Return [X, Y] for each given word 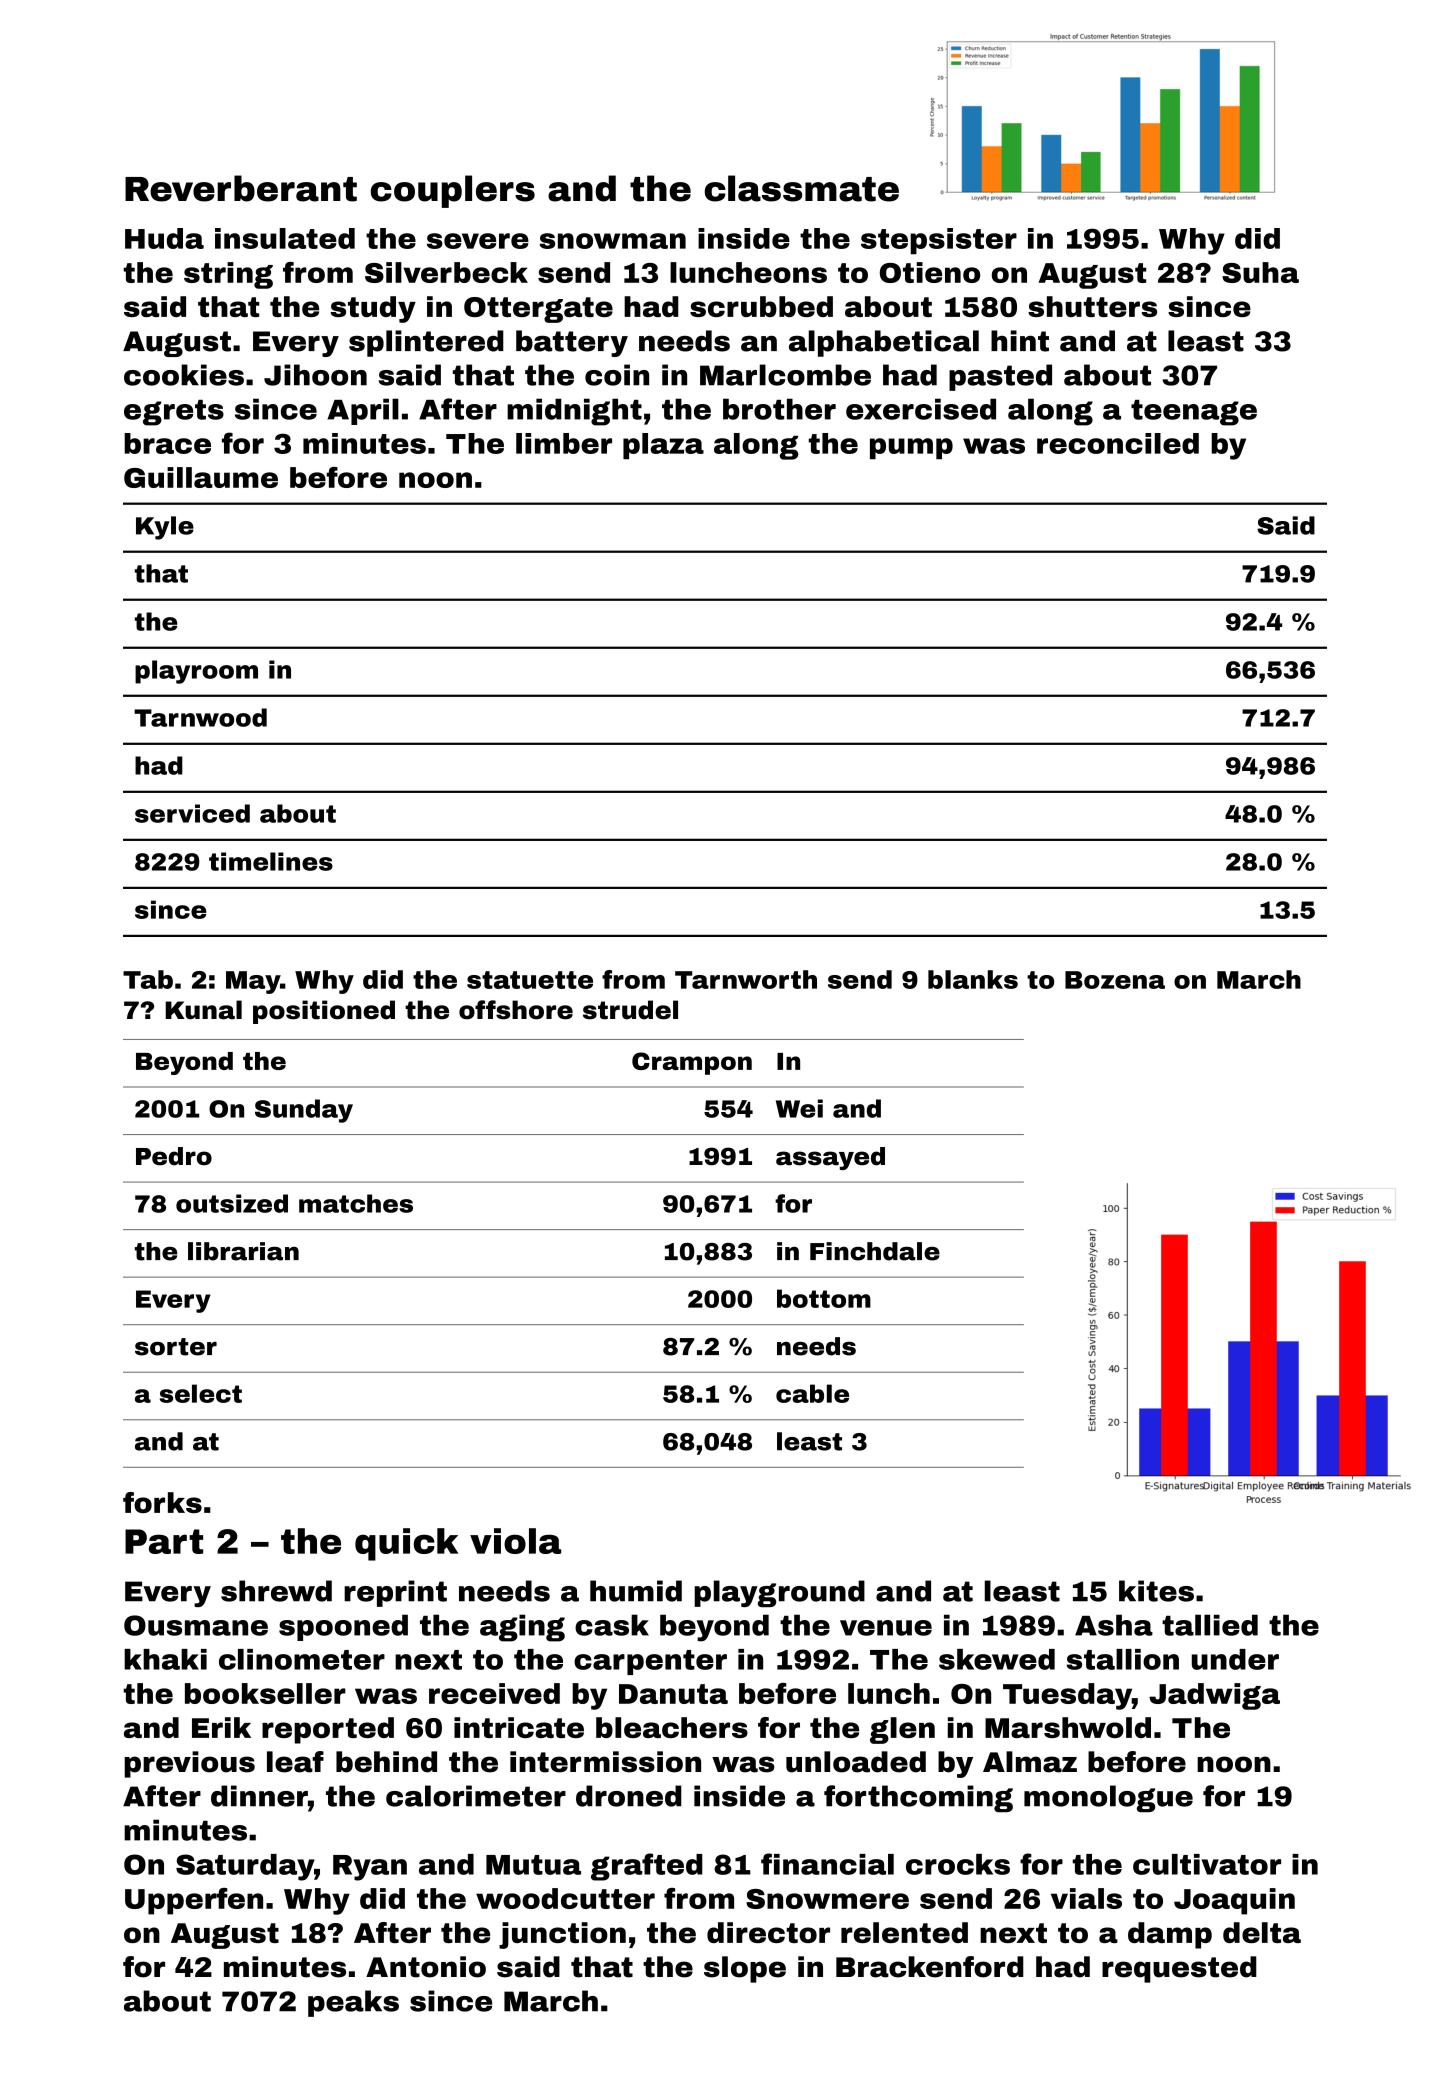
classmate [802, 188]
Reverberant [241, 188]
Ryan [370, 1868]
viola [515, 1541]
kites [1156, 1591]
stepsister [939, 241]
